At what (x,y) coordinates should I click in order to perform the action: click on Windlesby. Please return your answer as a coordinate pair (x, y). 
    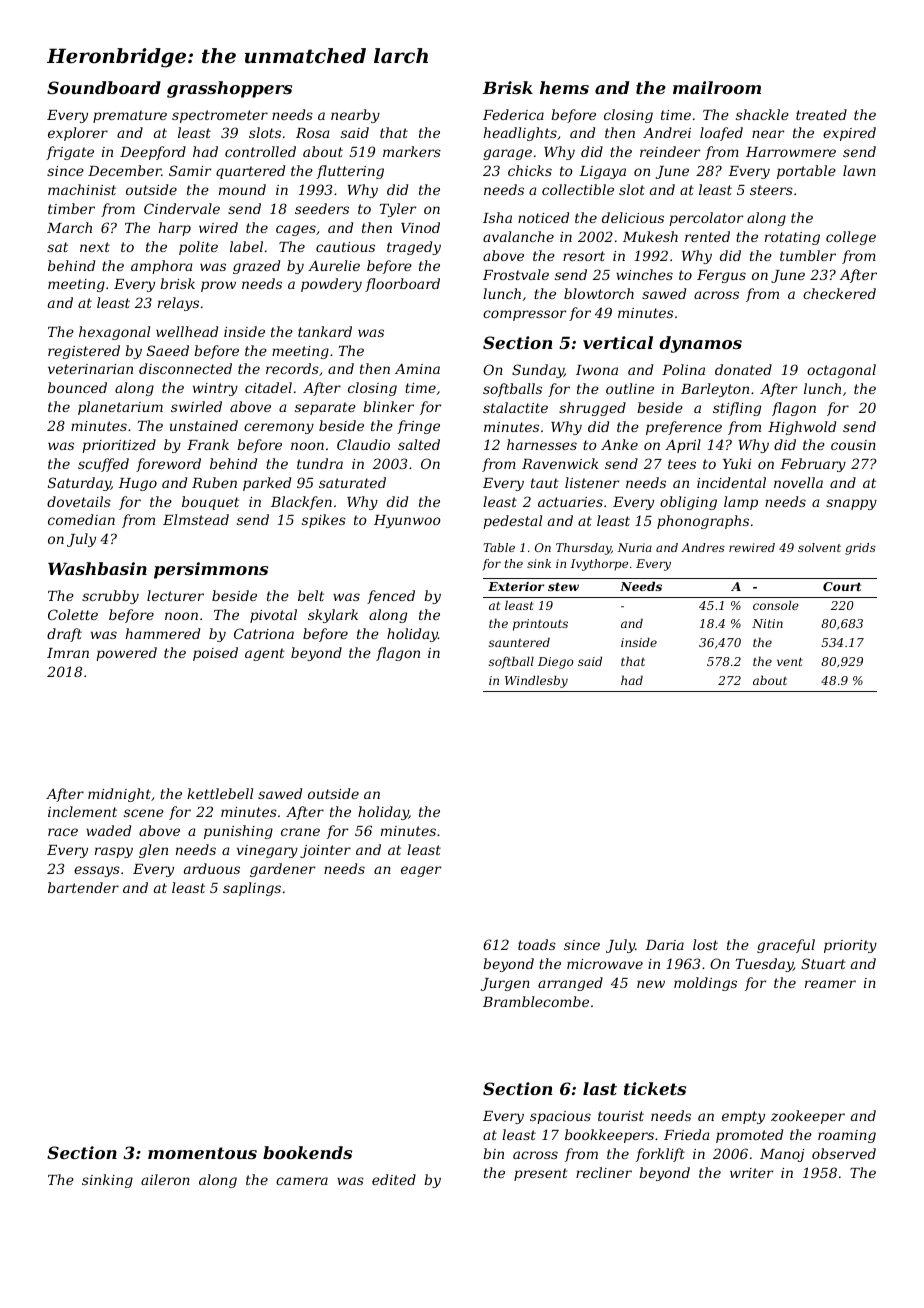
    Looking at the image, I should click on (536, 681).
